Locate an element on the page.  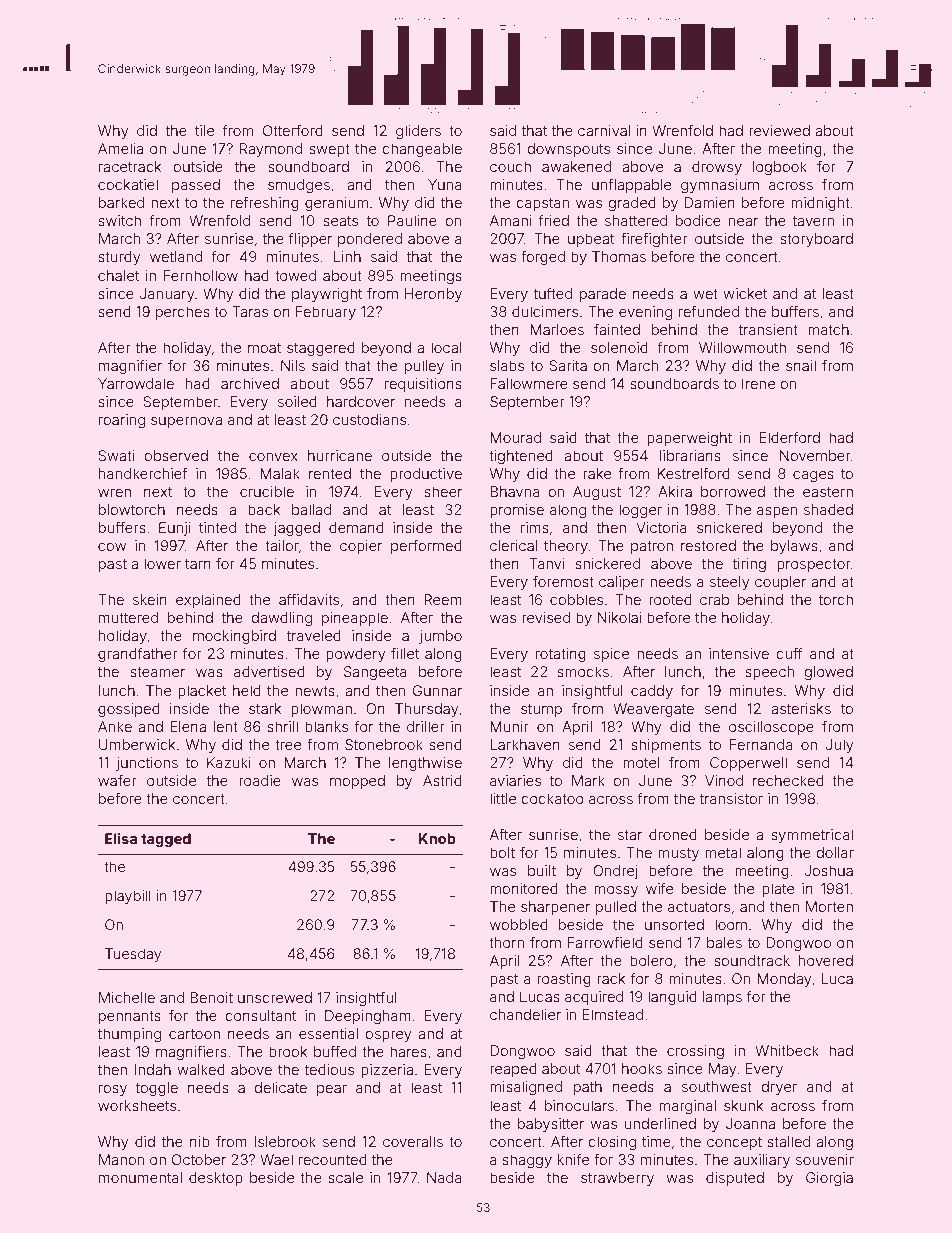
wicket is located at coordinates (745, 293).
